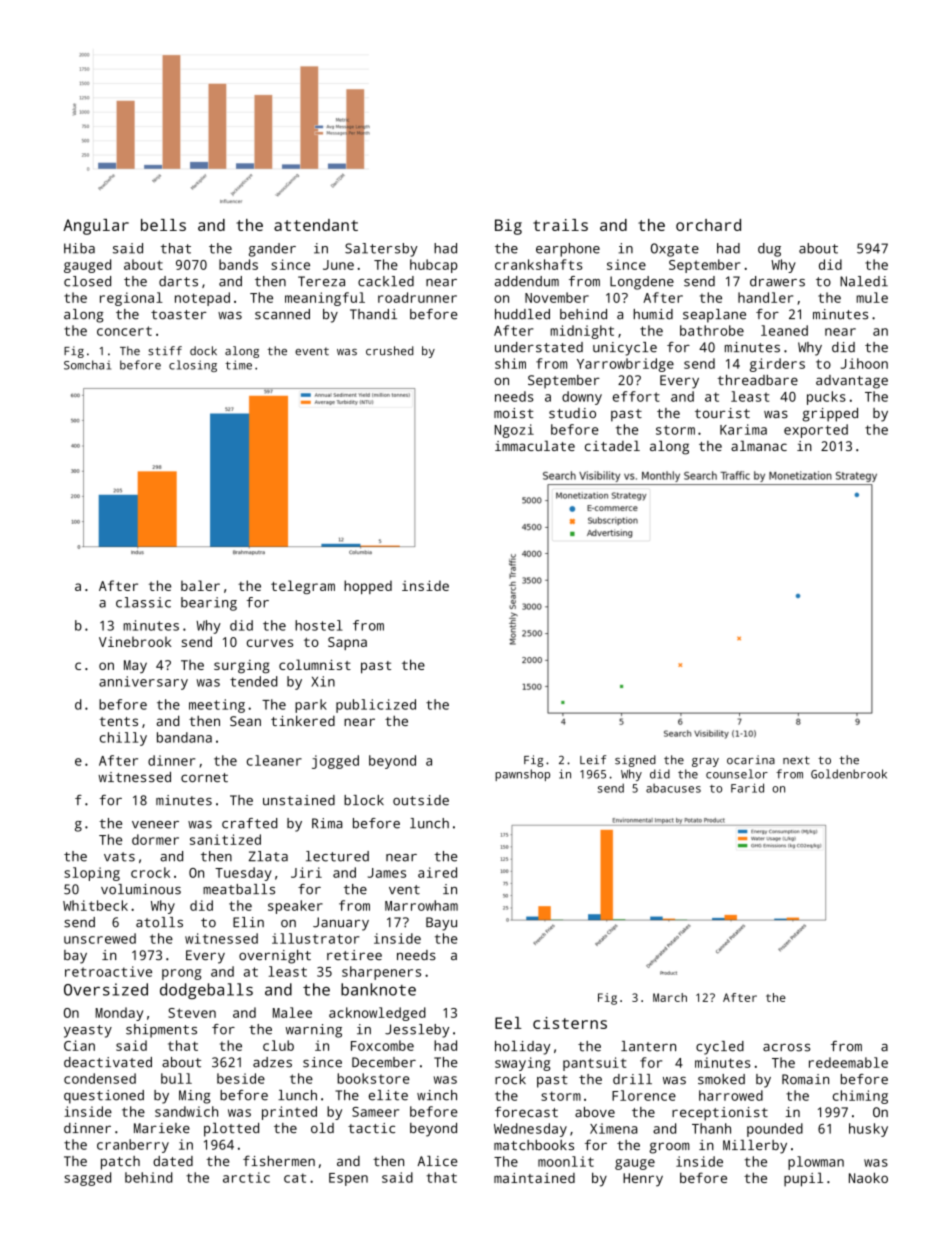  What do you see at coordinates (389, 351) in the image?
I see `crushed` at bounding box center [389, 351].
